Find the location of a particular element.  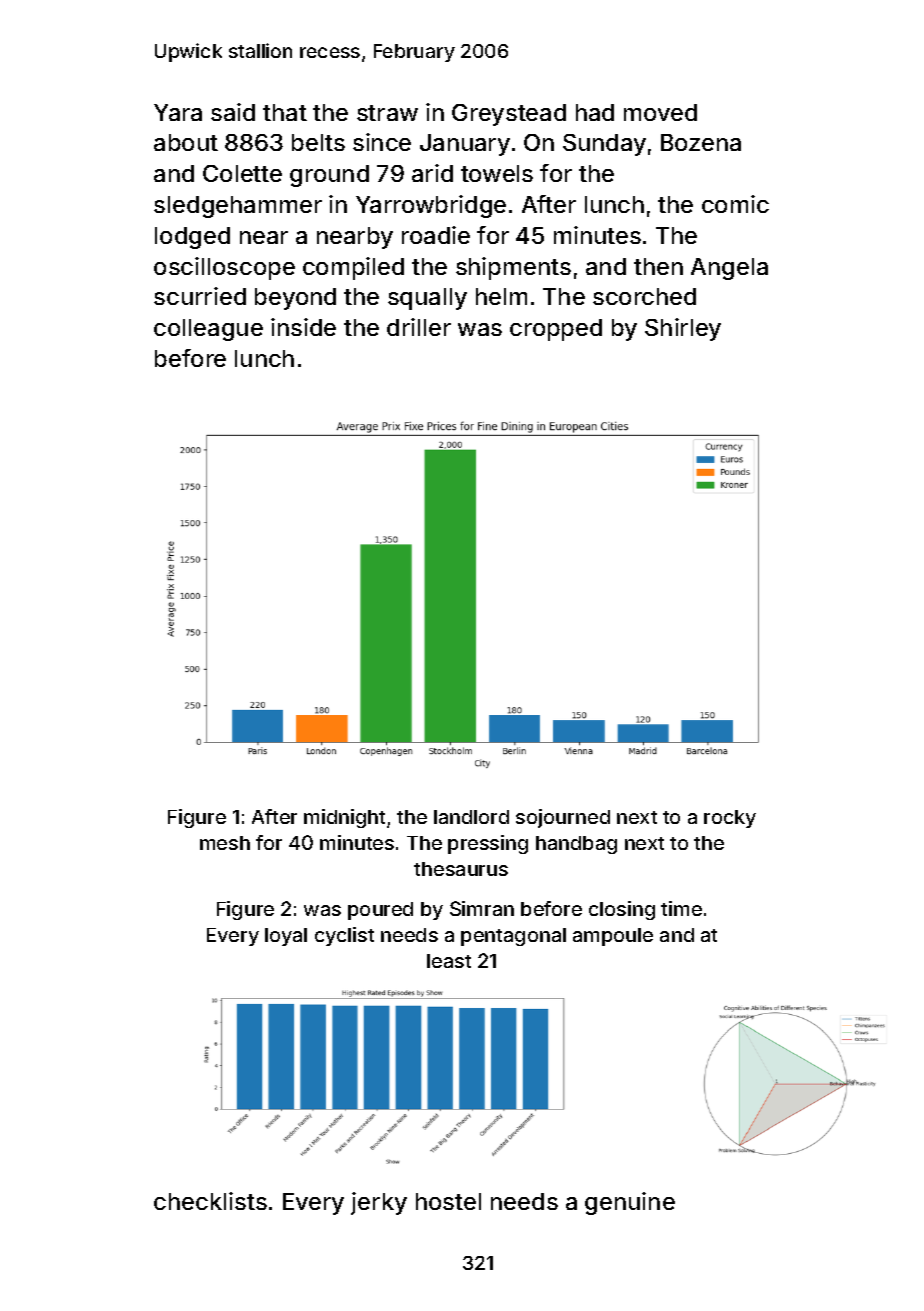

scurried is located at coordinates (200, 296).
